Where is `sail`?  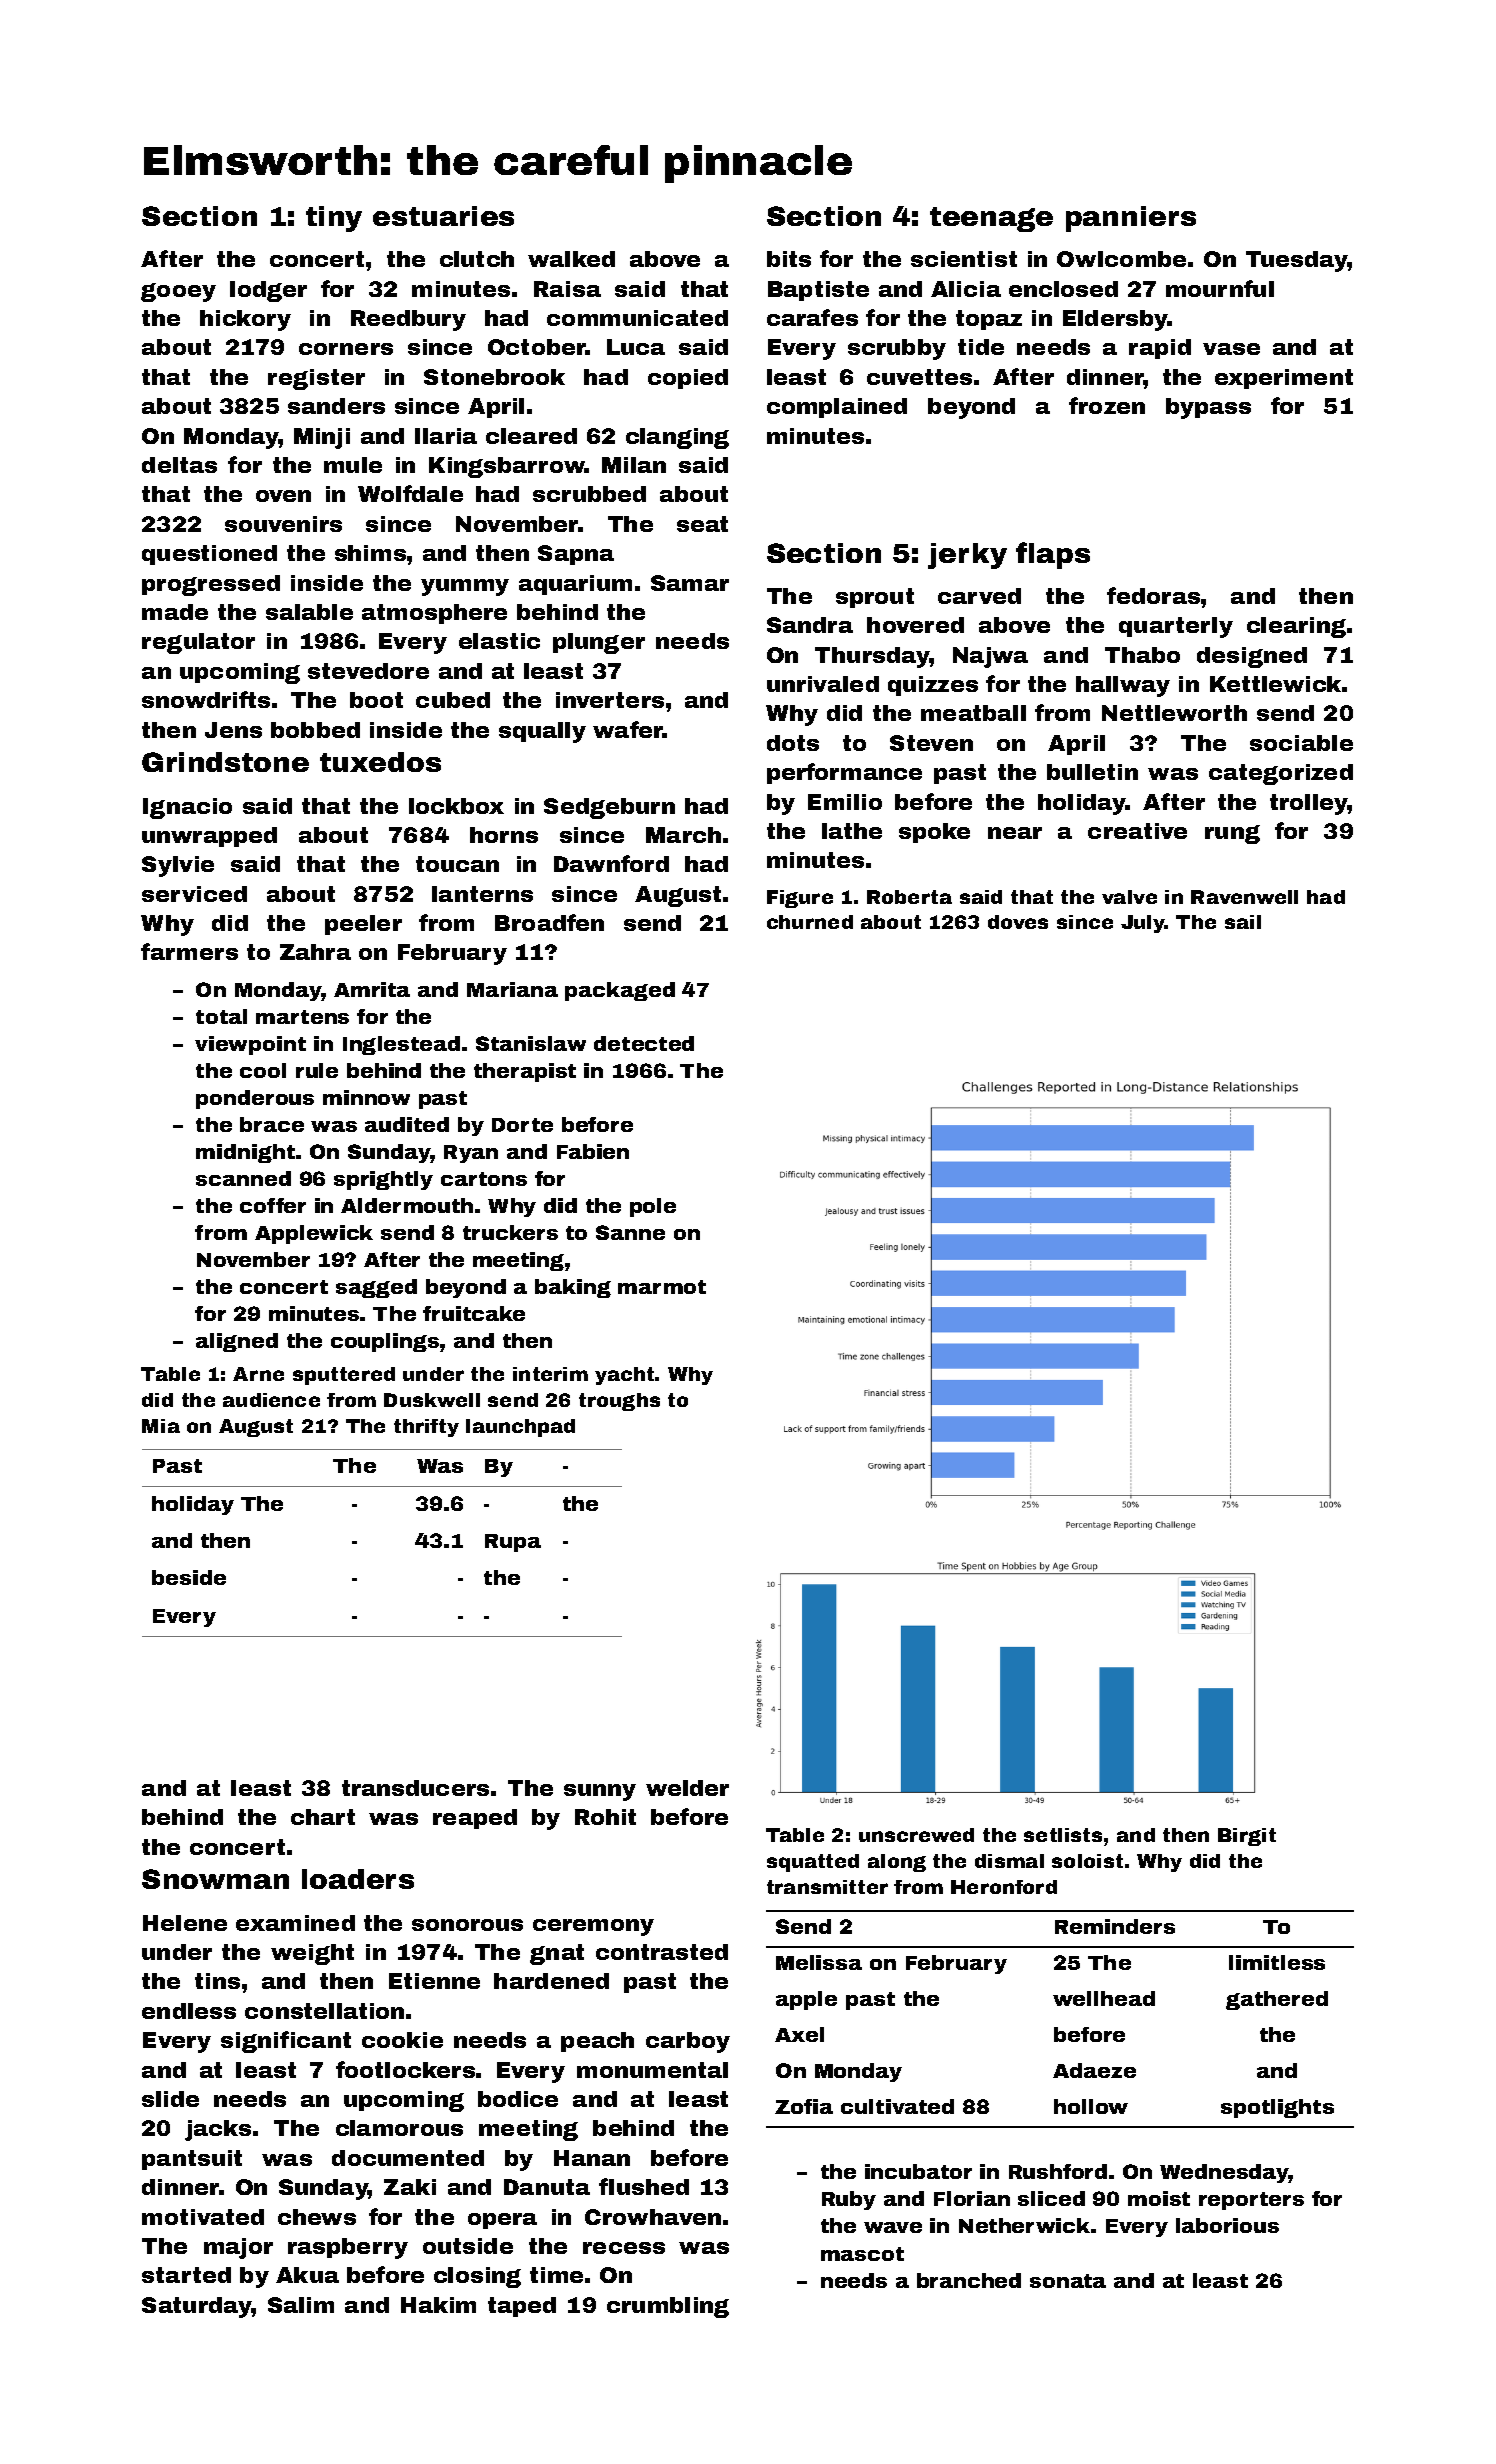 sail is located at coordinates (1243, 922).
